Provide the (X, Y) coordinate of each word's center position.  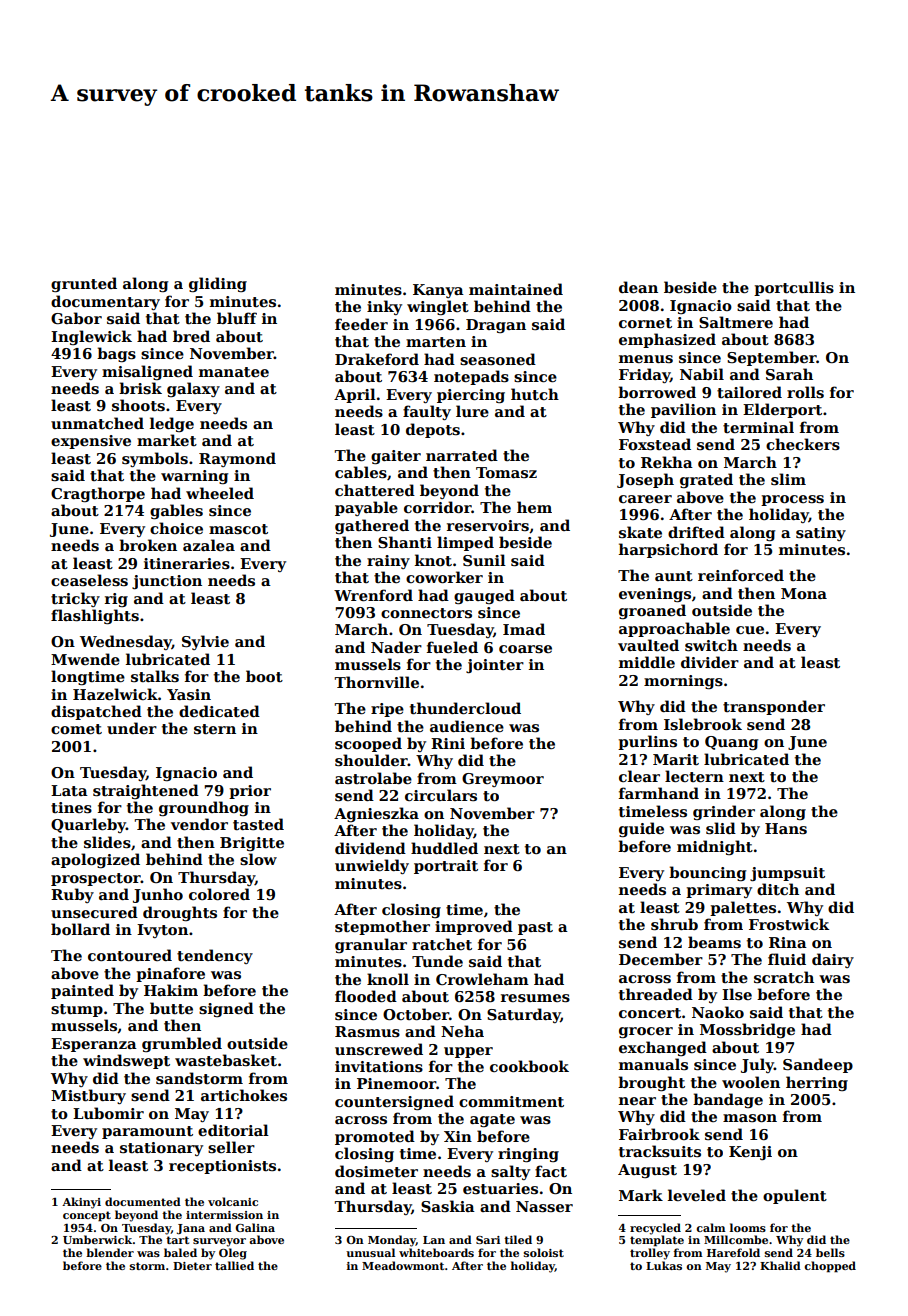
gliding (218, 284)
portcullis (794, 288)
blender (110, 1252)
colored (219, 894)
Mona (804, 593)
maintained (516, 289)
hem (534, 507)
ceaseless (89, 580)
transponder (774, 707)
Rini (448, 743)
